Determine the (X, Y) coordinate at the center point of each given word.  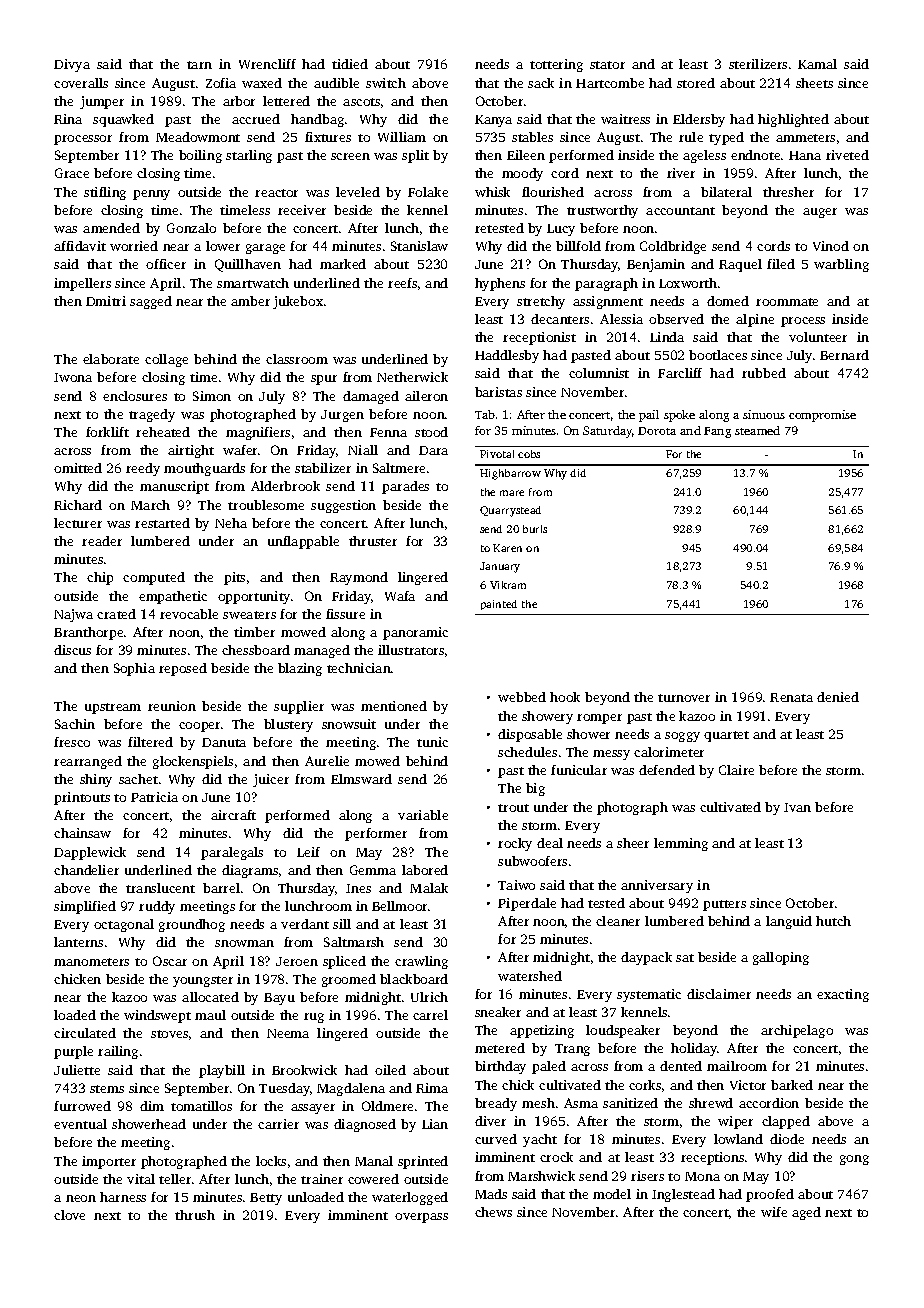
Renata (791, 697)
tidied (350, 64)
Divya (72, 65)
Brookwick (304, 1070)
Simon (212, 396)
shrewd (711, 1103)
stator (607, 65)
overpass (421, 1218)
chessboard (256, 650)
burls (535, 529)
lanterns (78, 942)
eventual (80, 1124)
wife (774, 1212)
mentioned (394, 706)
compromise (822, 416)
